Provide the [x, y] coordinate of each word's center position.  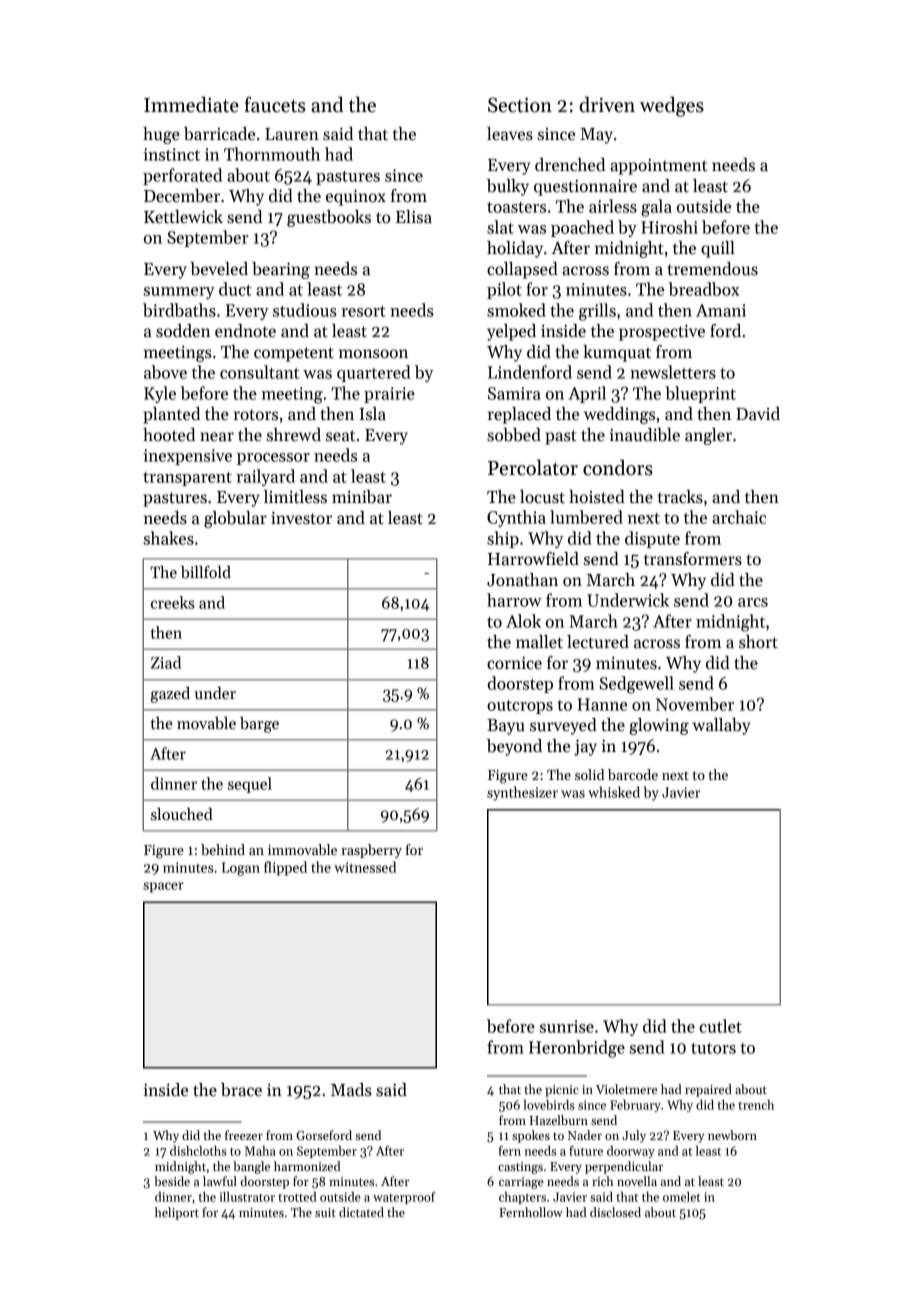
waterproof [404, 1198]
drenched [570, 165]
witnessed [365, 867]
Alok [523, 621]
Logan [241, 869]
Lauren [292, 134]
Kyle [160, 394]
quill [718, 249]
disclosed [615, 1212]
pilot [504, 290]
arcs [753, 602]
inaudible [645, 435]
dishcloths [198, 1151]
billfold [206, 572]
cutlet [720, 1026]
